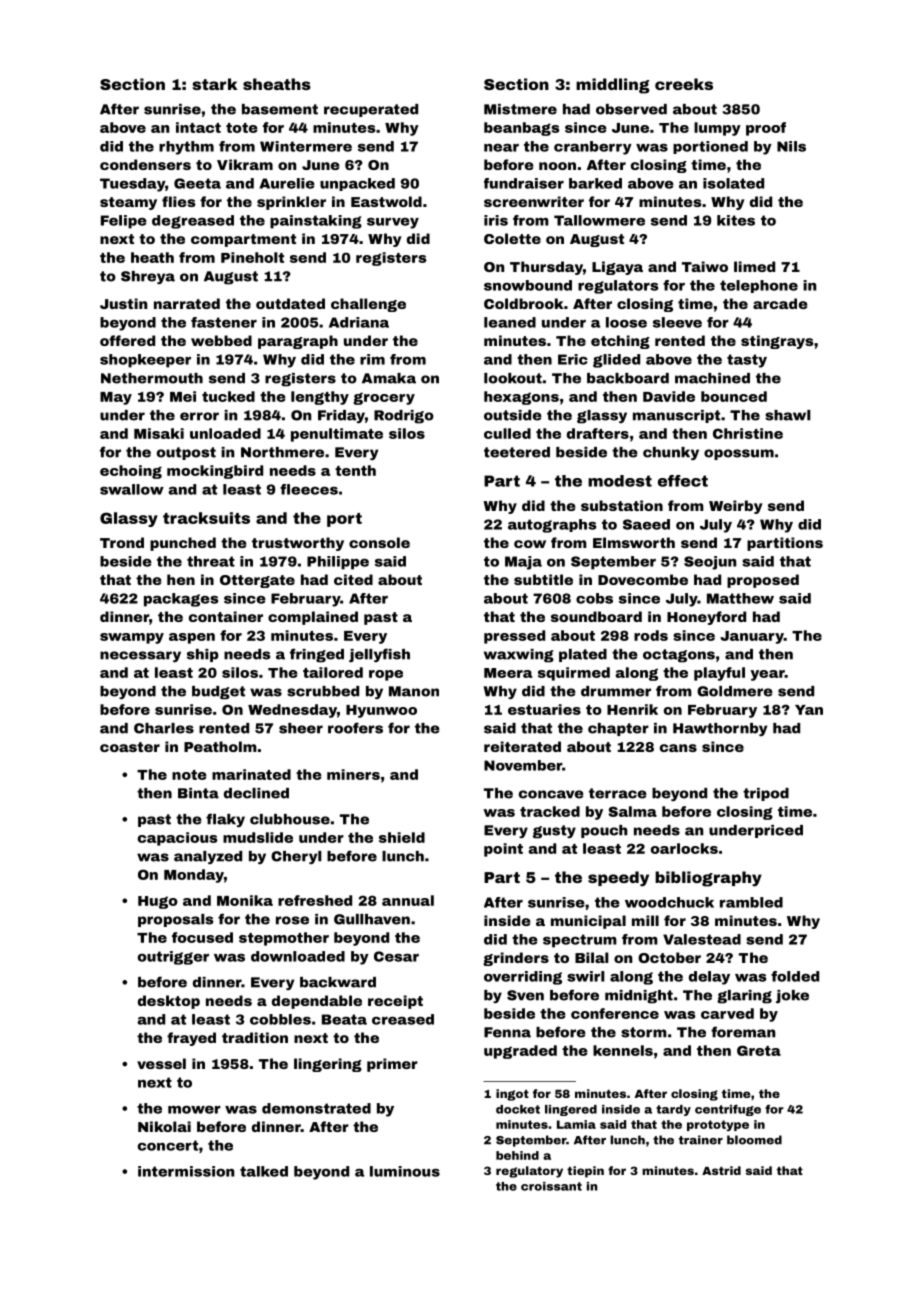  Describe the element at coordinates (220, 746) in the screenshot. I see `Peatholm` at that location.
